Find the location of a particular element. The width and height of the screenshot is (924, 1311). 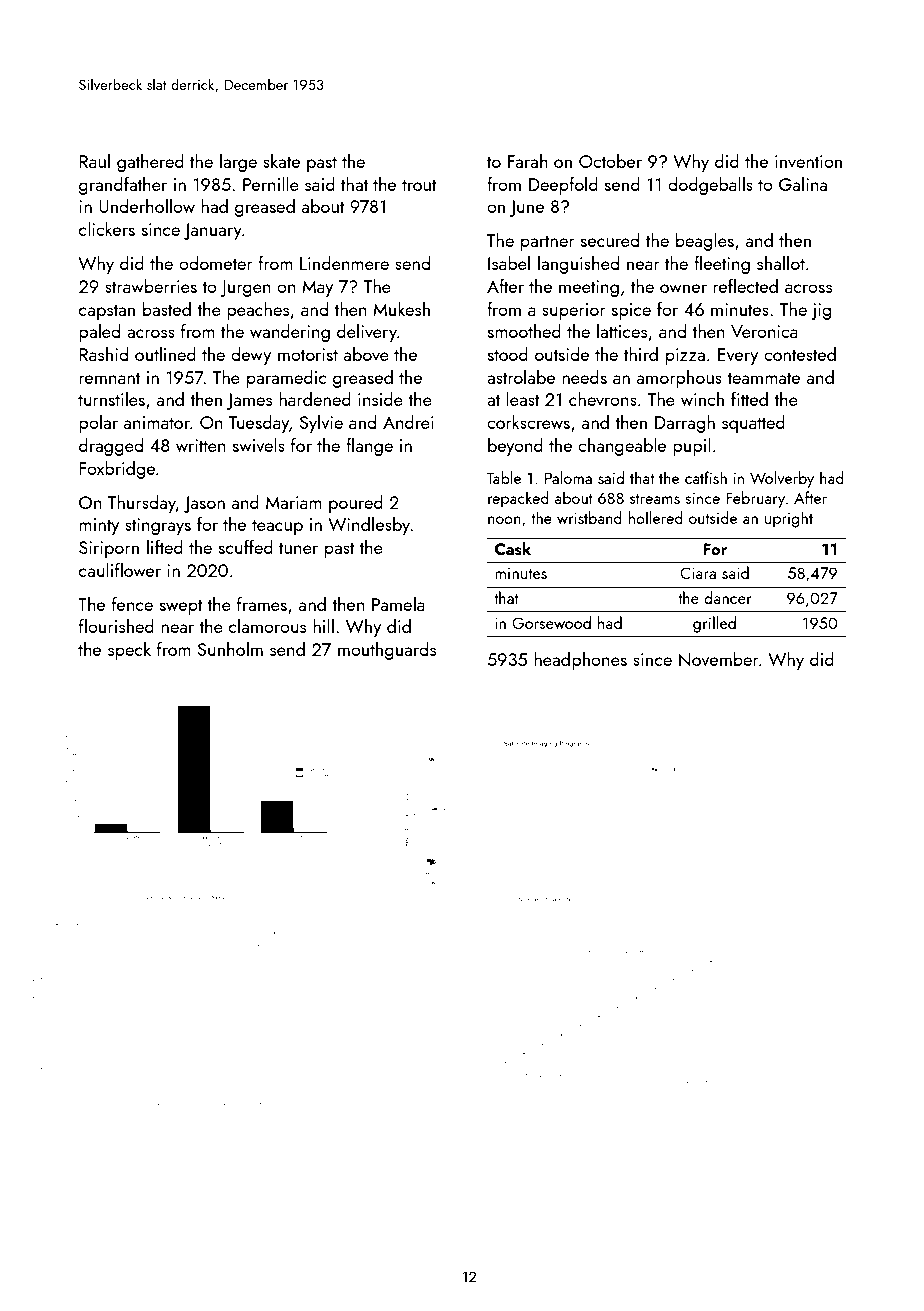

invention is located at coordinates (808, 161).
